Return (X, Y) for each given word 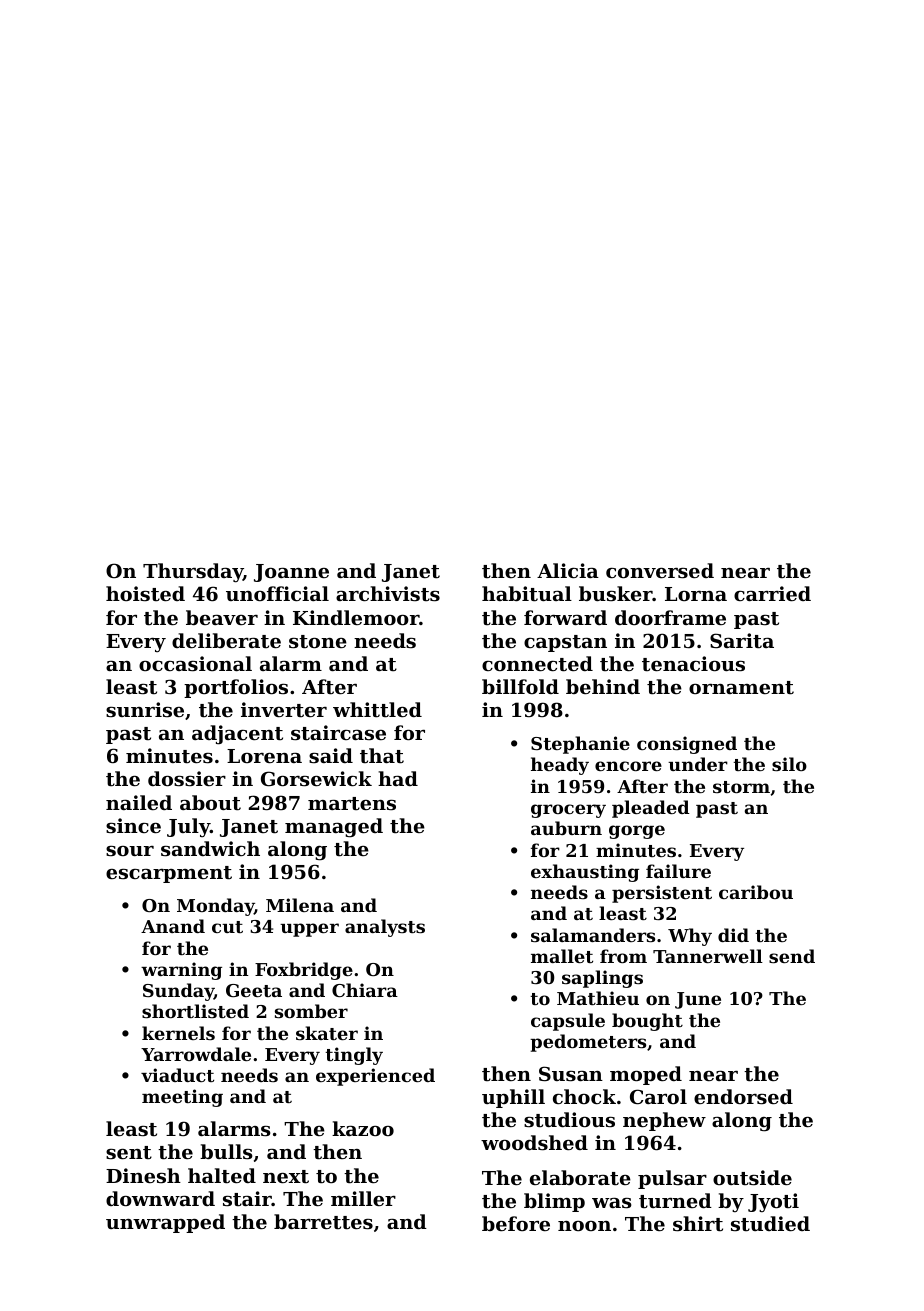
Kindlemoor (356, 617)
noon (584, 1226)
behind (603, 686)
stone (318, 642)
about (210, 803)
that (382, 756)
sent (129, 1153)
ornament (741, 688)
